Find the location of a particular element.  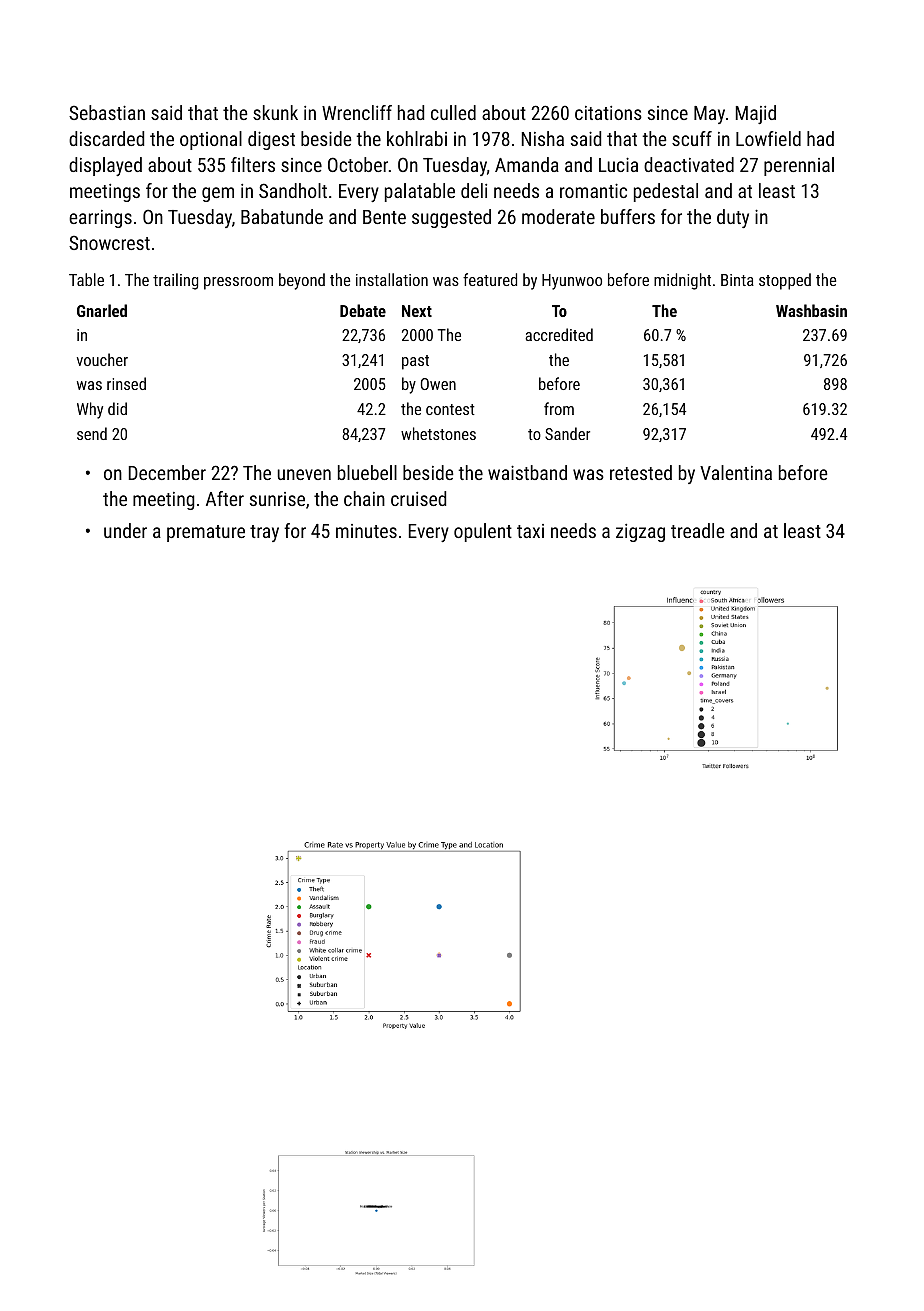

pressroom is located at coordinates (238, 283).
